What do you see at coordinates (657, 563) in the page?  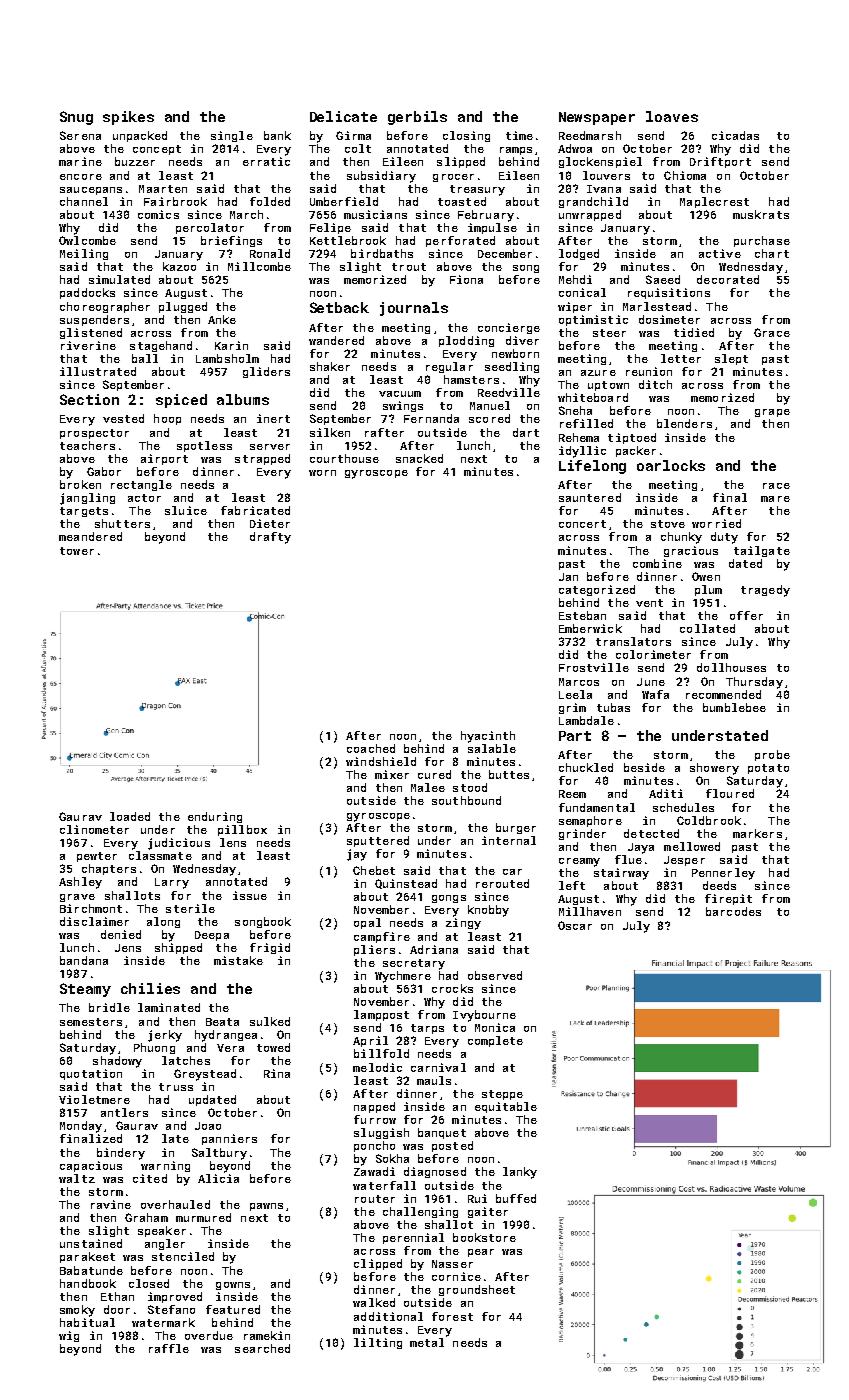 I see `combine` at bounding box center [657, 563].
